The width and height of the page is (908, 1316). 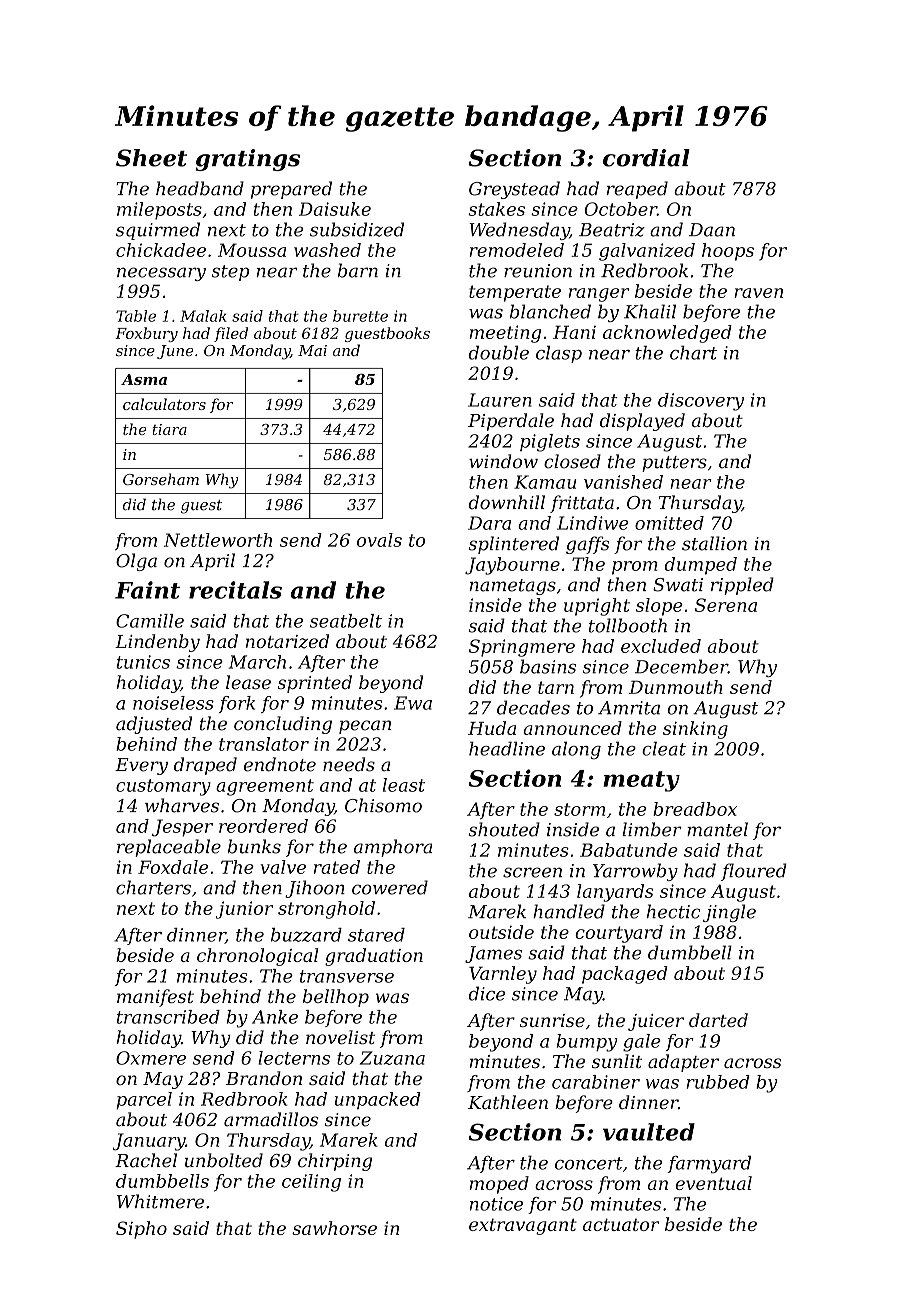 What do you see at coordinates (358, 270) in the page?
I see `barn` at bounding box center [358, 270].
